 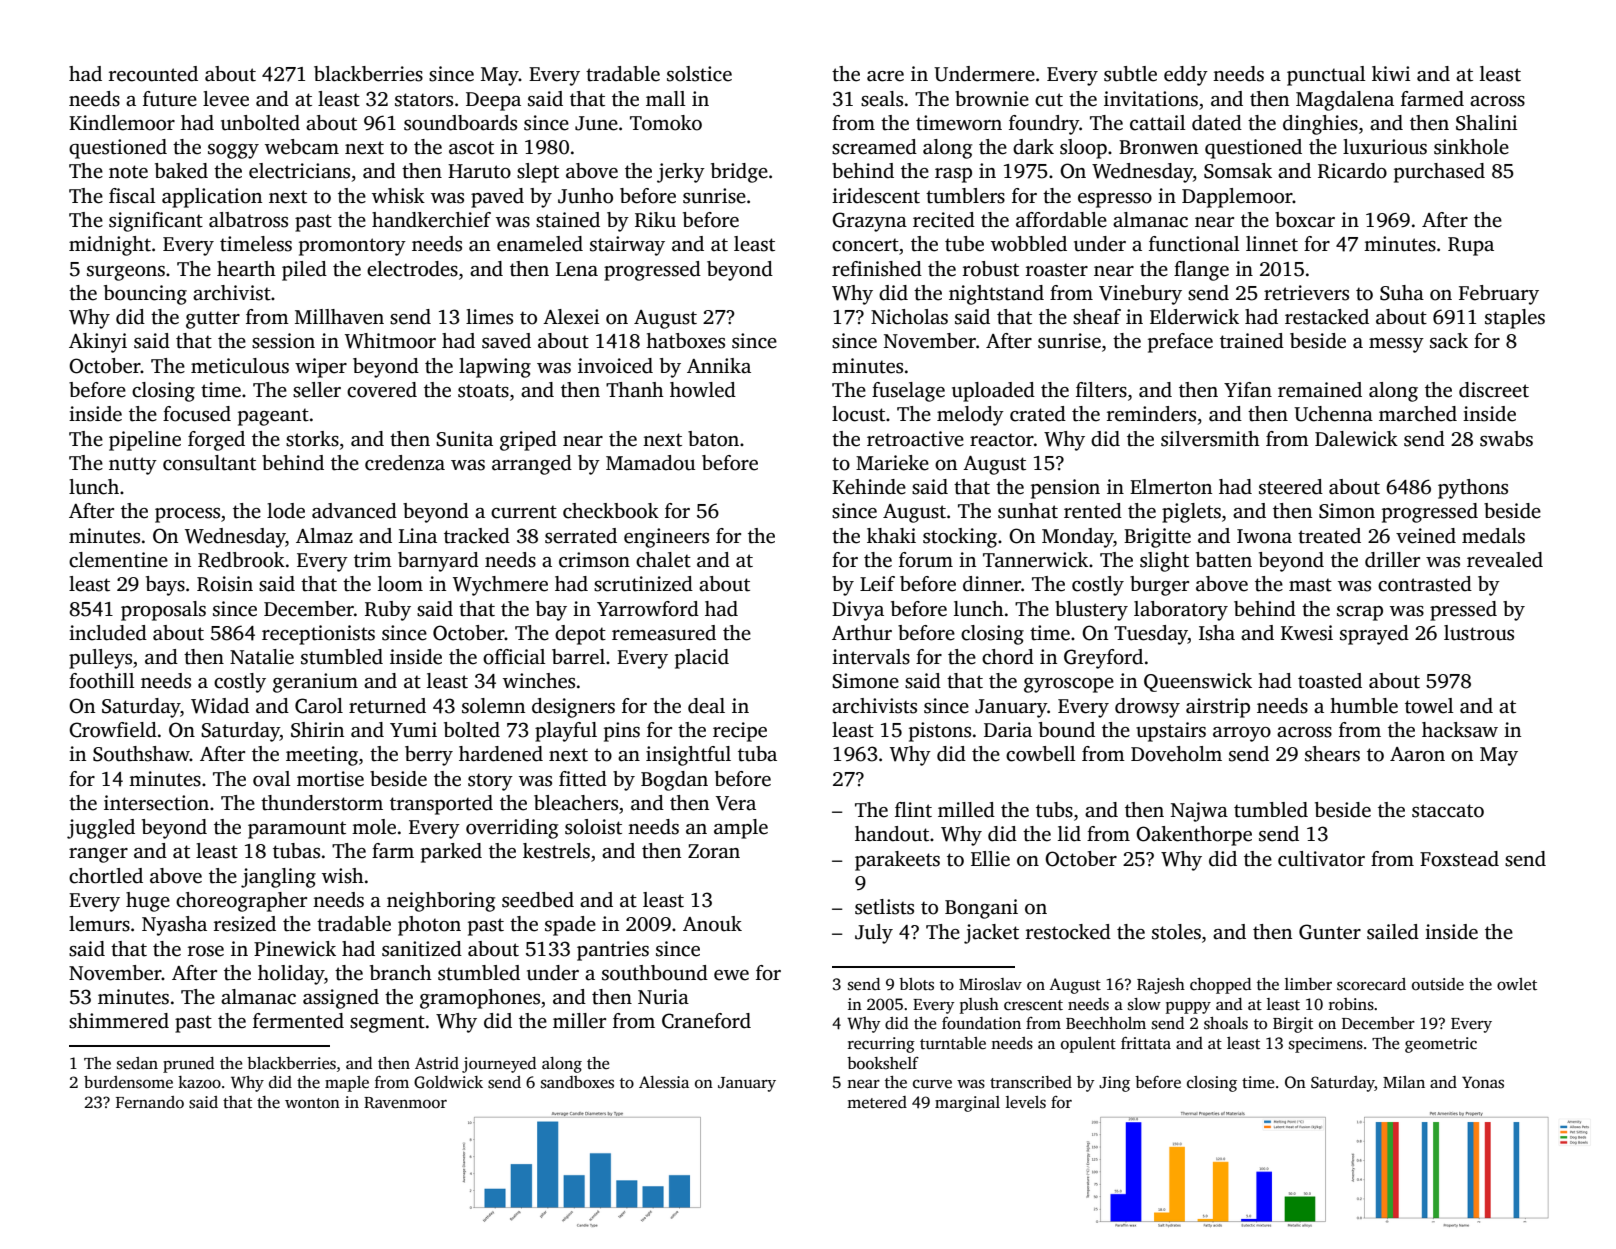 I want to click on laboratory, so click(x=1181, y=611).
